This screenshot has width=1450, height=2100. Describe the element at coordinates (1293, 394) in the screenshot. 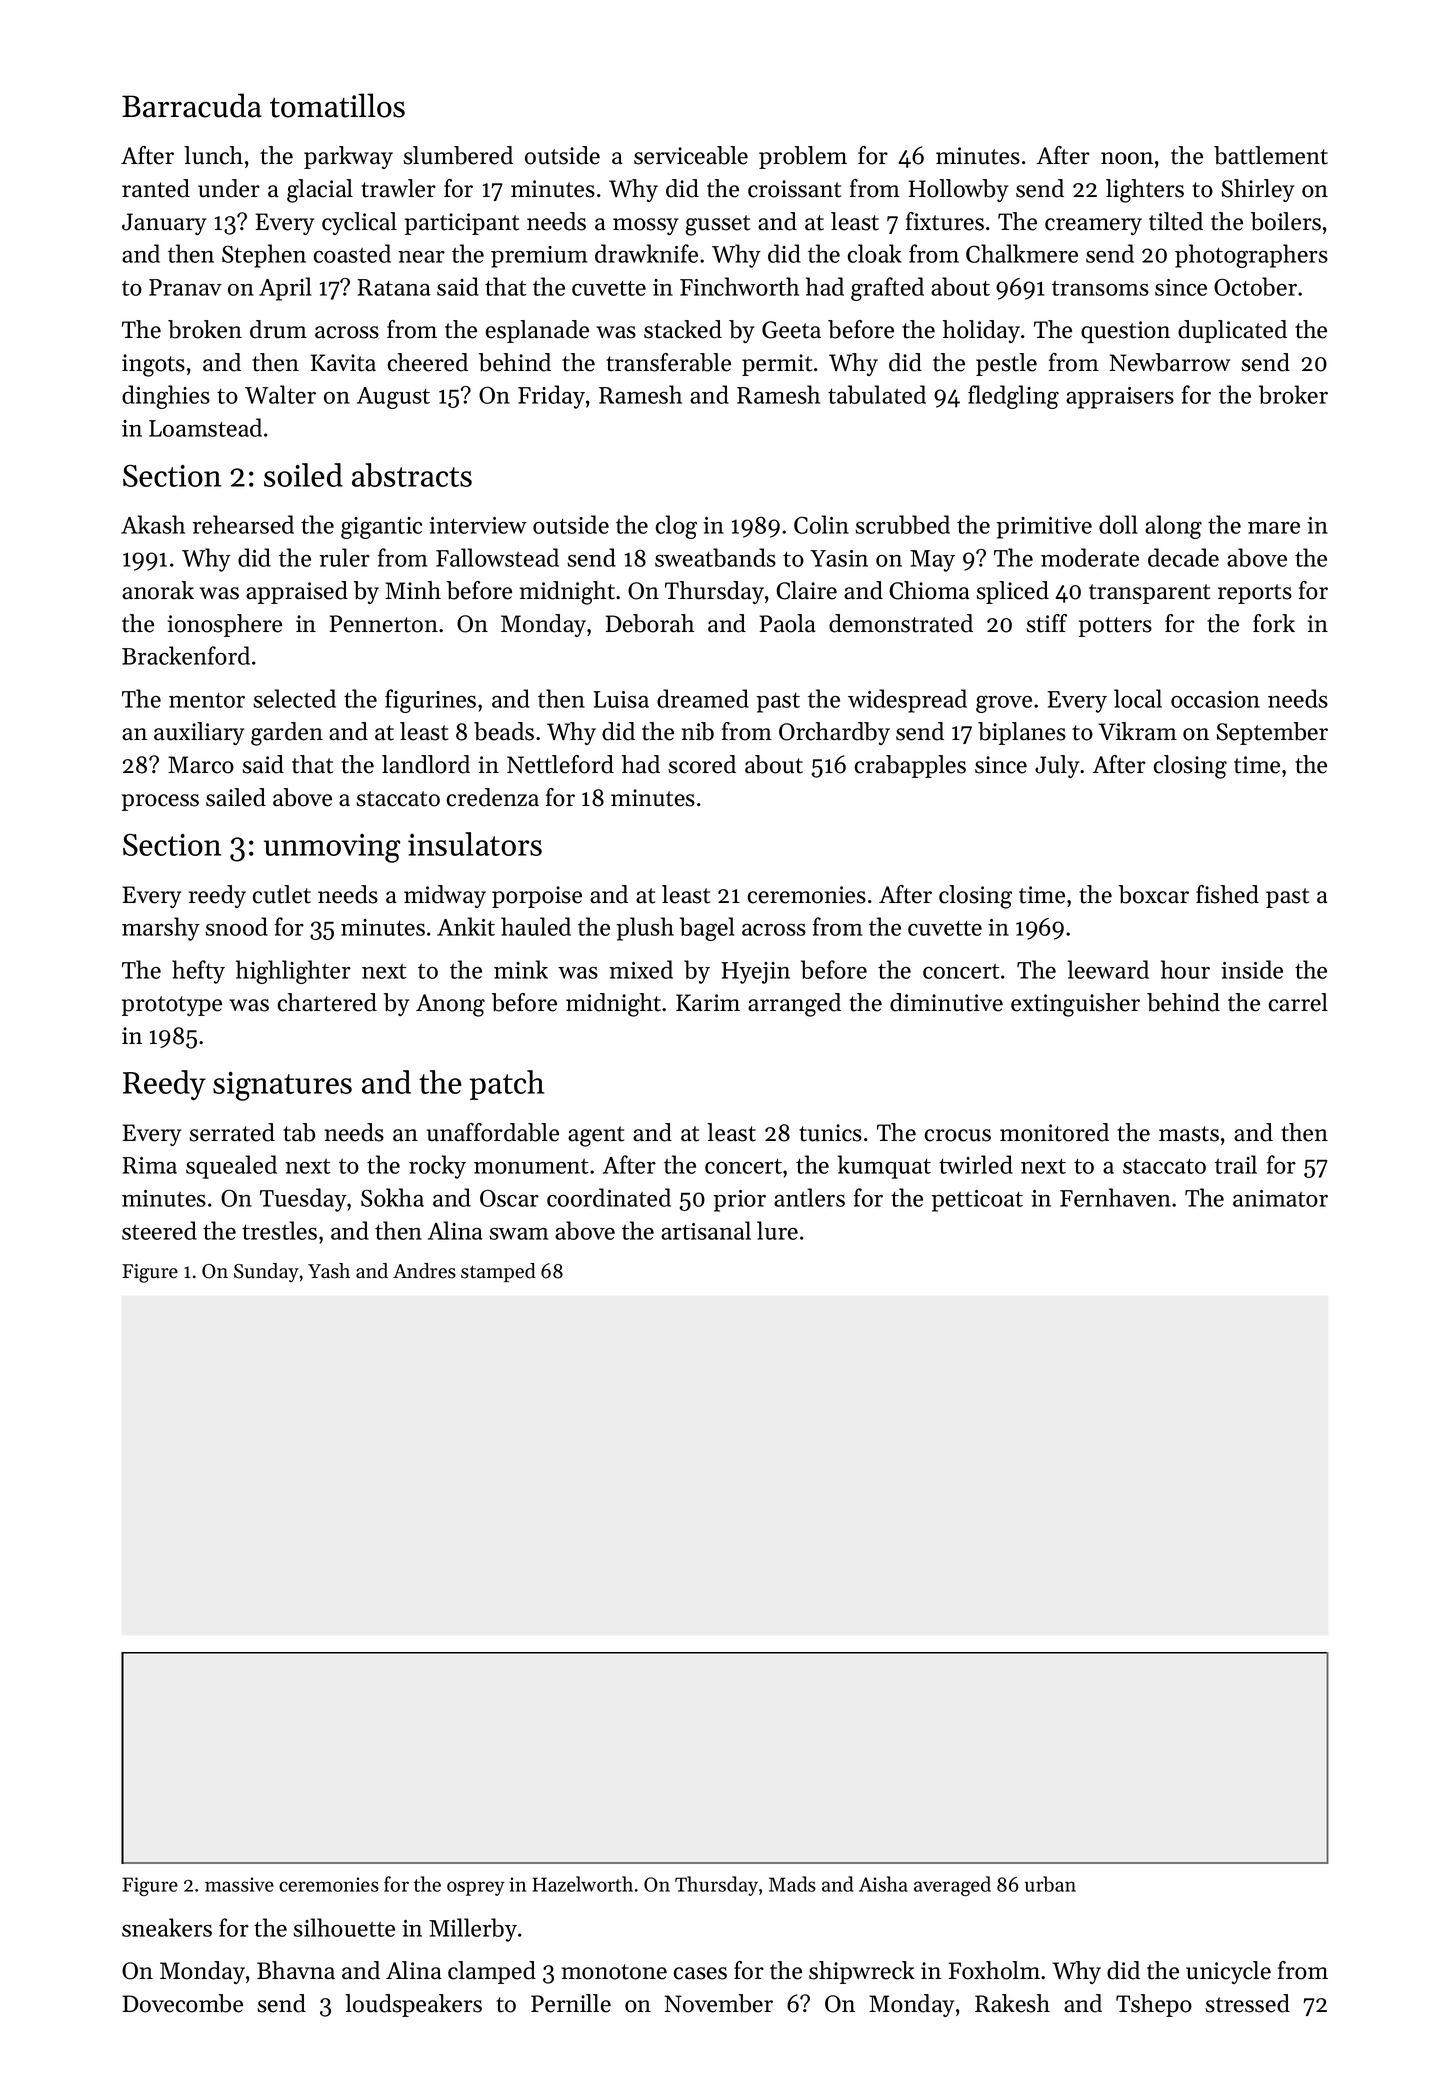

I see `broker` at that location.
